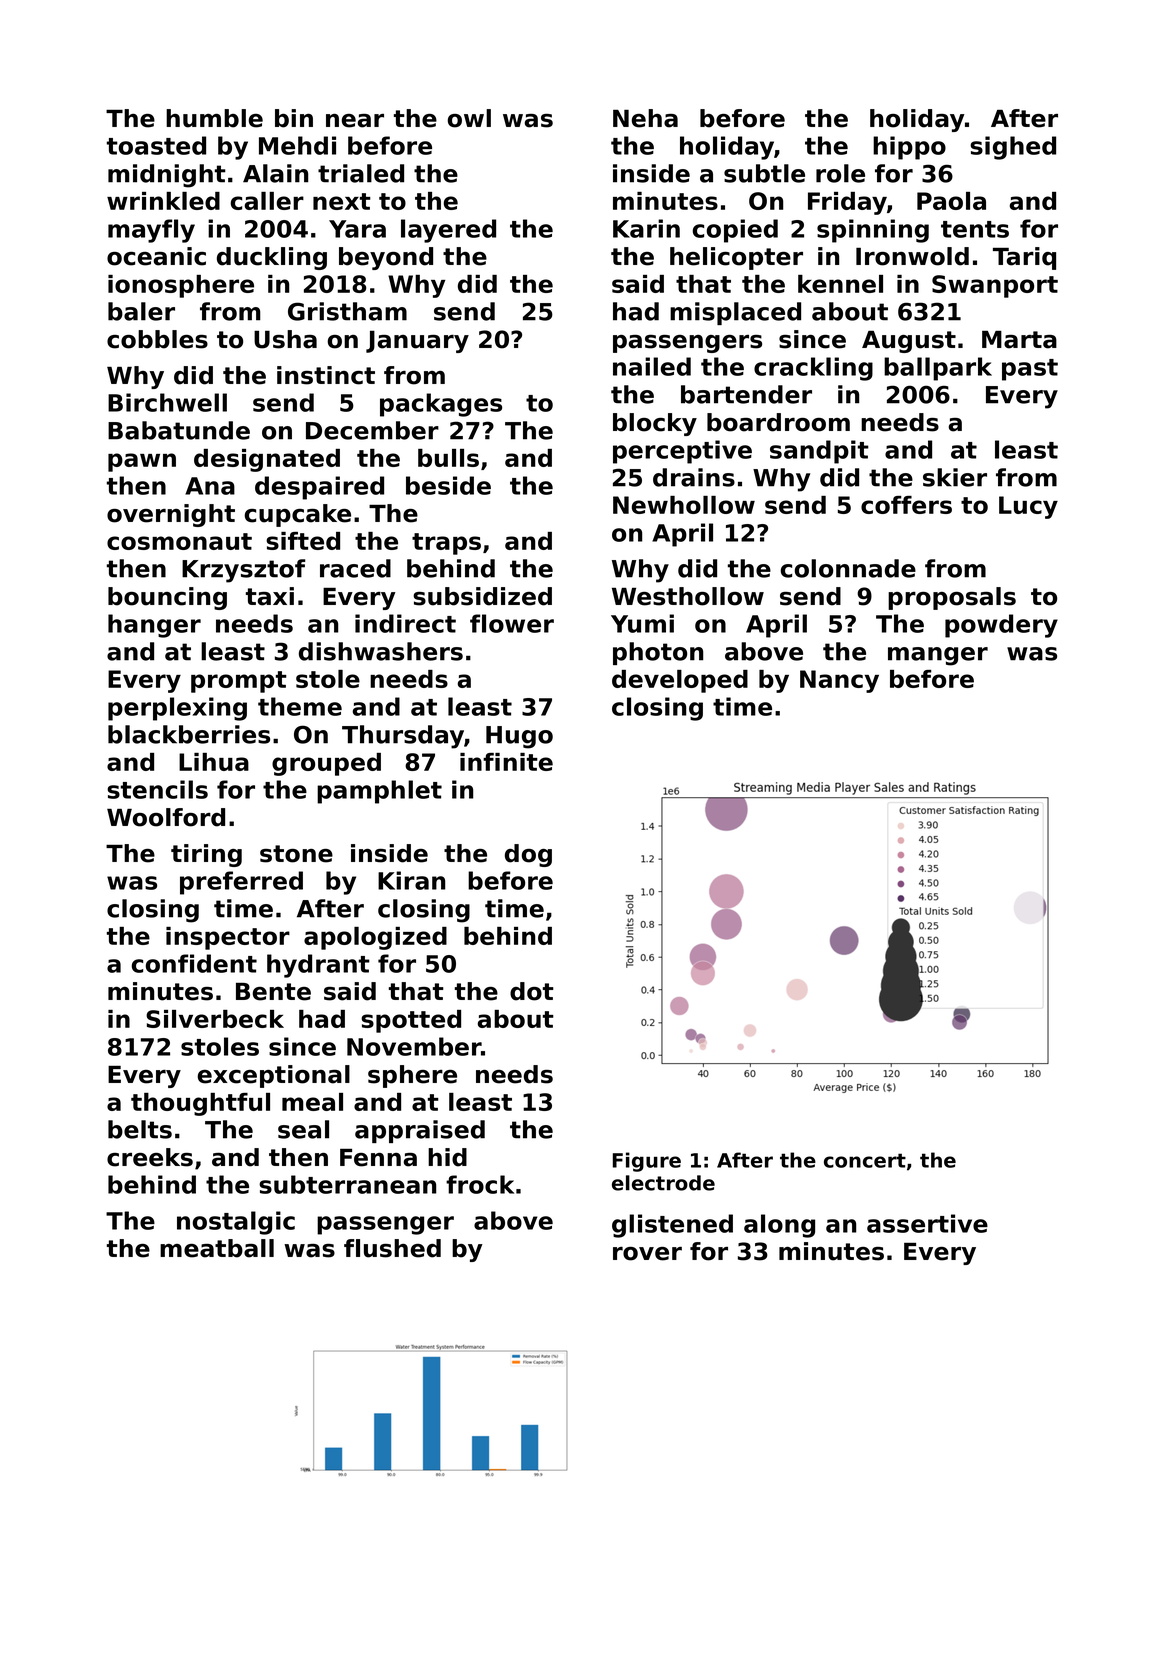 This document has width=1165, height=1654. I want to click on Nancy, so click(839, 681).
